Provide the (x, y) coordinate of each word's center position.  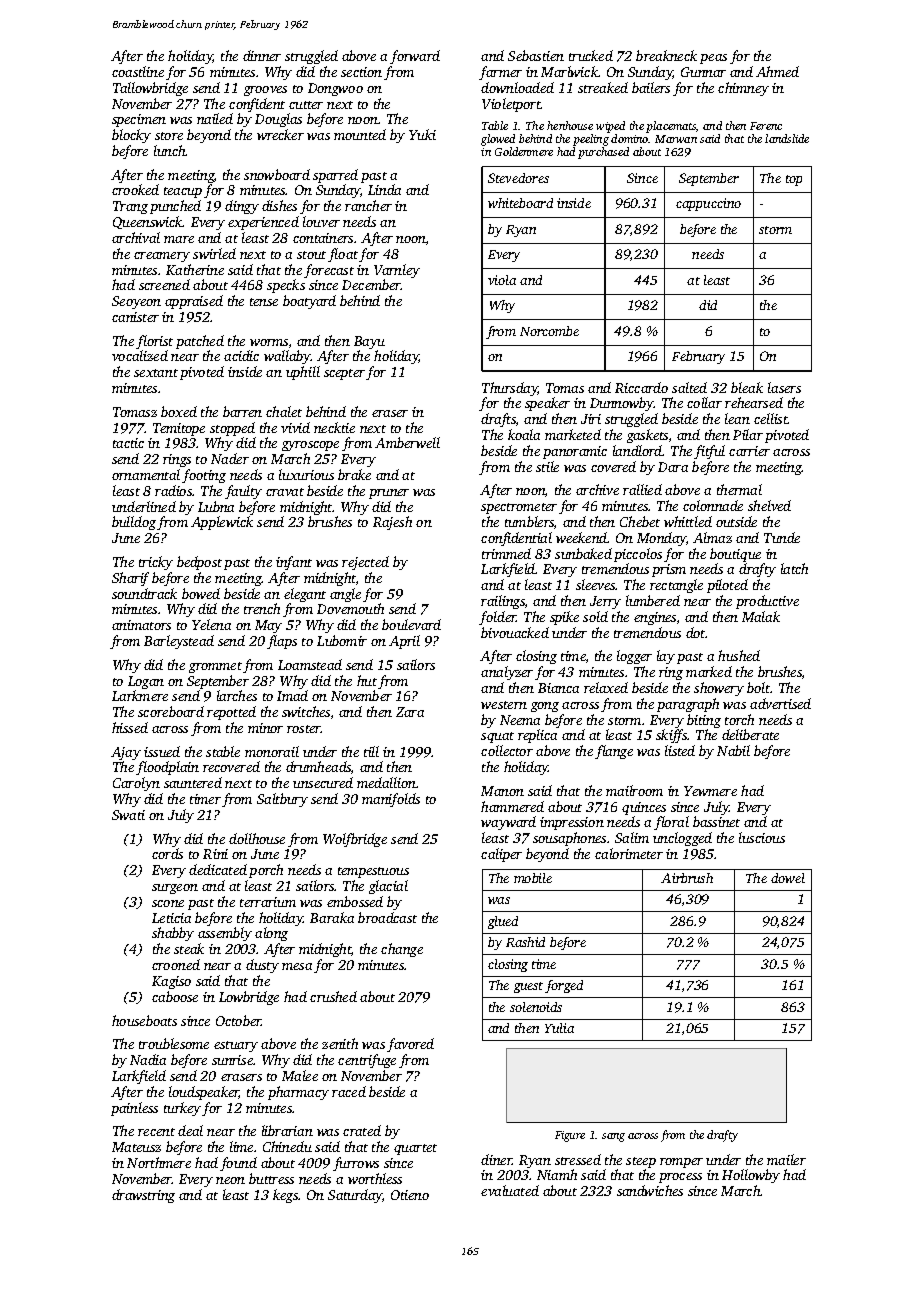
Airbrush (687, 878)
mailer (786, 1159)
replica (537, 736)
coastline (138, 71)
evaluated (510, 1190)
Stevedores (518, 178)
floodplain (167, 768)
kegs (285, 1196)
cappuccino (708, 204)
